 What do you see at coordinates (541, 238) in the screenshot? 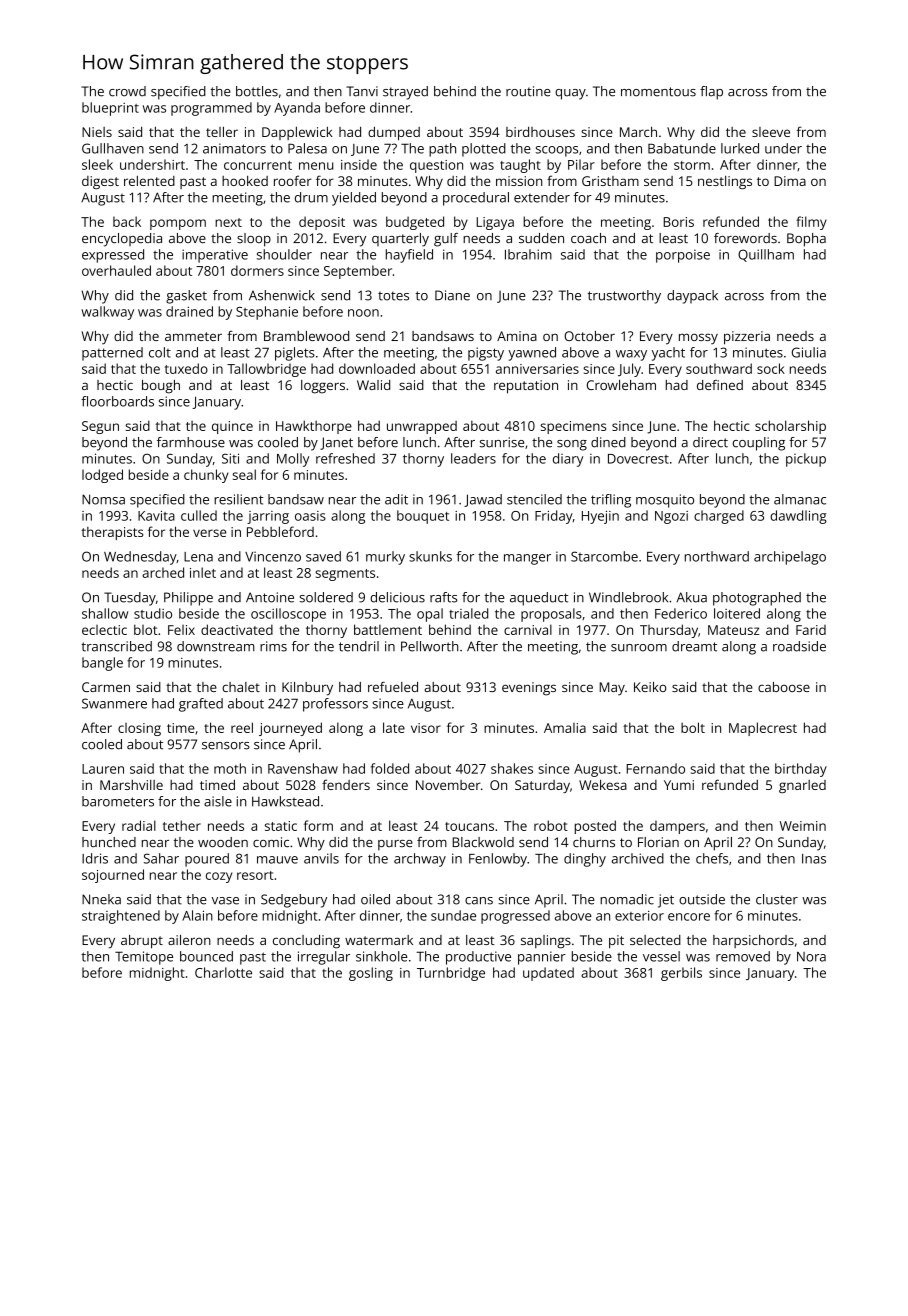
I see `sudden` at bounding box center [541, 238].
